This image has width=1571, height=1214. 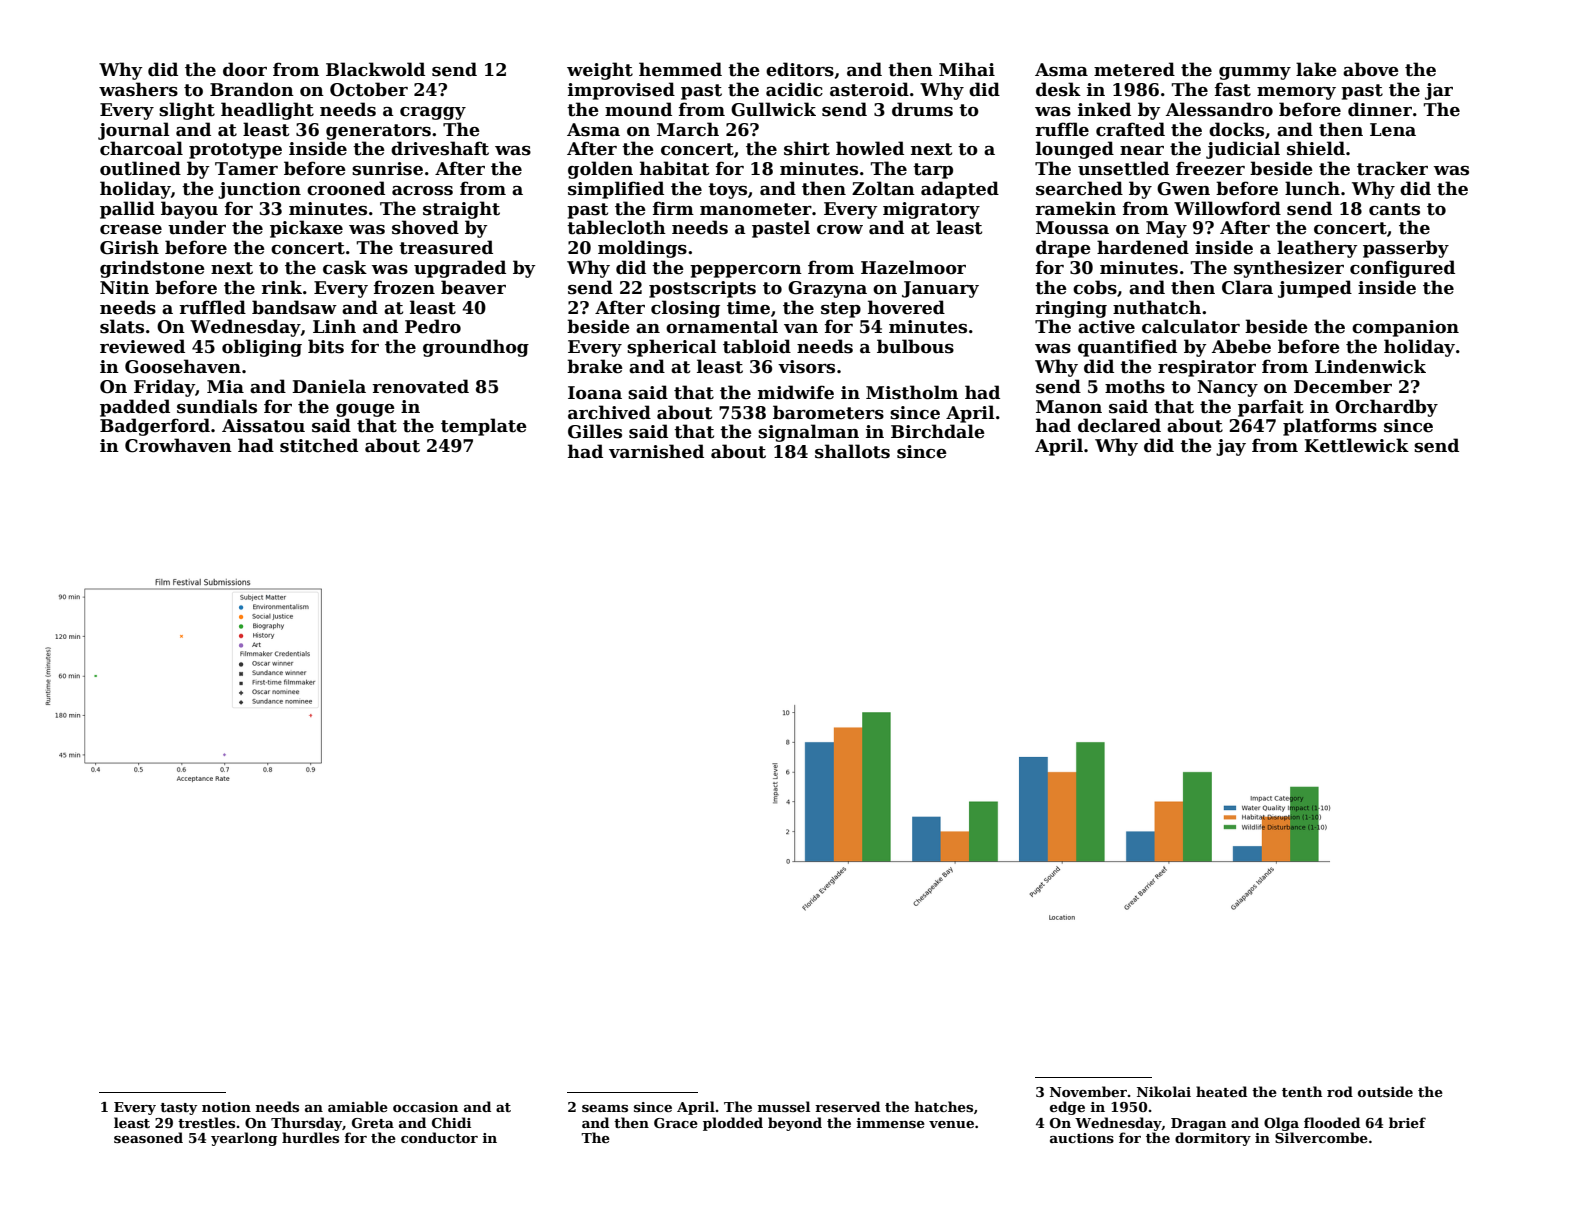 What do you see at coordinates (178, 1109) in the image?
I see `tasty` at bounding box center [178, 1109].
